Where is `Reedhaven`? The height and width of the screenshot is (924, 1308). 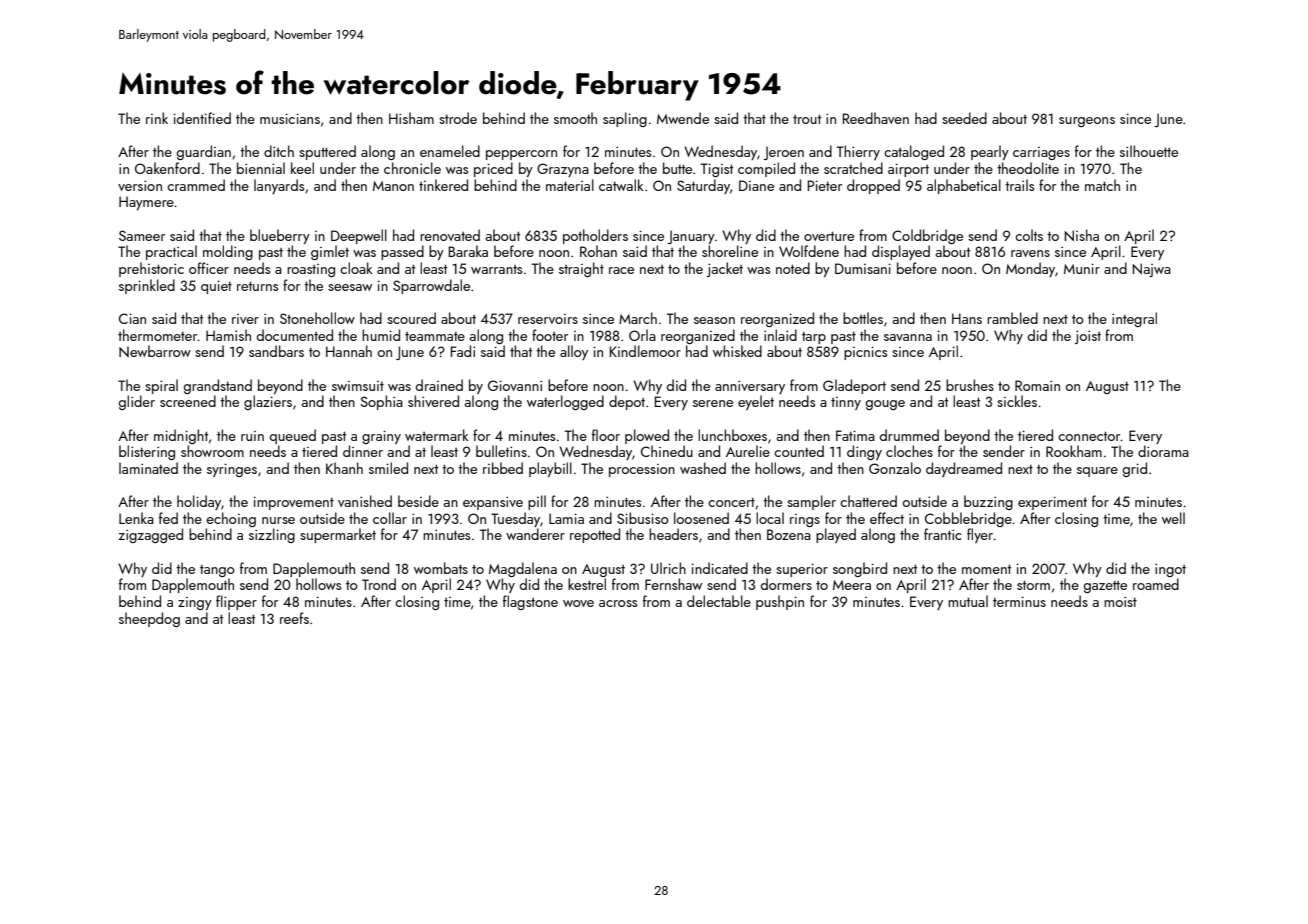 Reedhaven is located at coordinates (876, 118).
